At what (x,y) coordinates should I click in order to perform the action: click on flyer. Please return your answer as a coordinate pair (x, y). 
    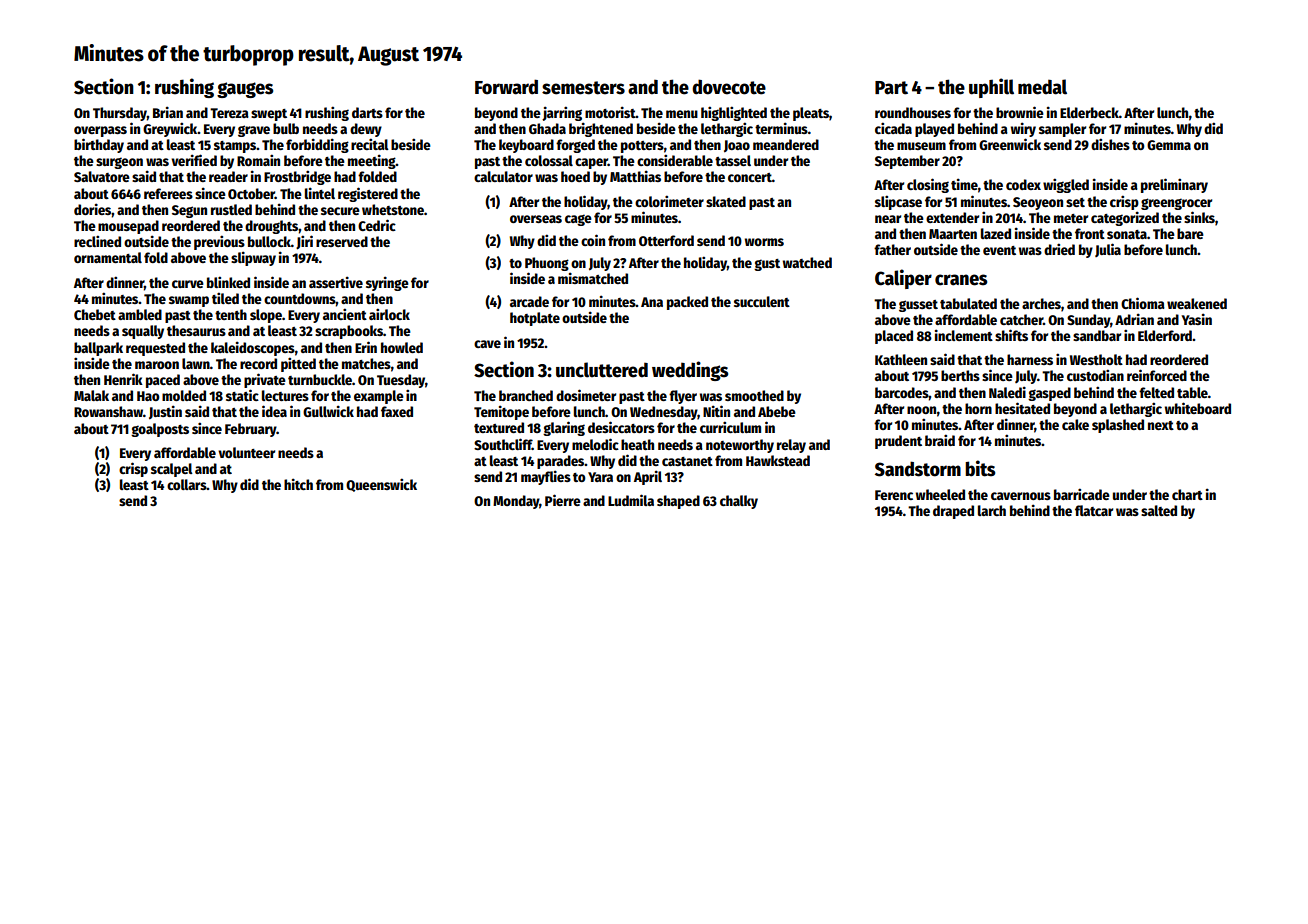
    Looking at the image, I should click on (683, 397).
